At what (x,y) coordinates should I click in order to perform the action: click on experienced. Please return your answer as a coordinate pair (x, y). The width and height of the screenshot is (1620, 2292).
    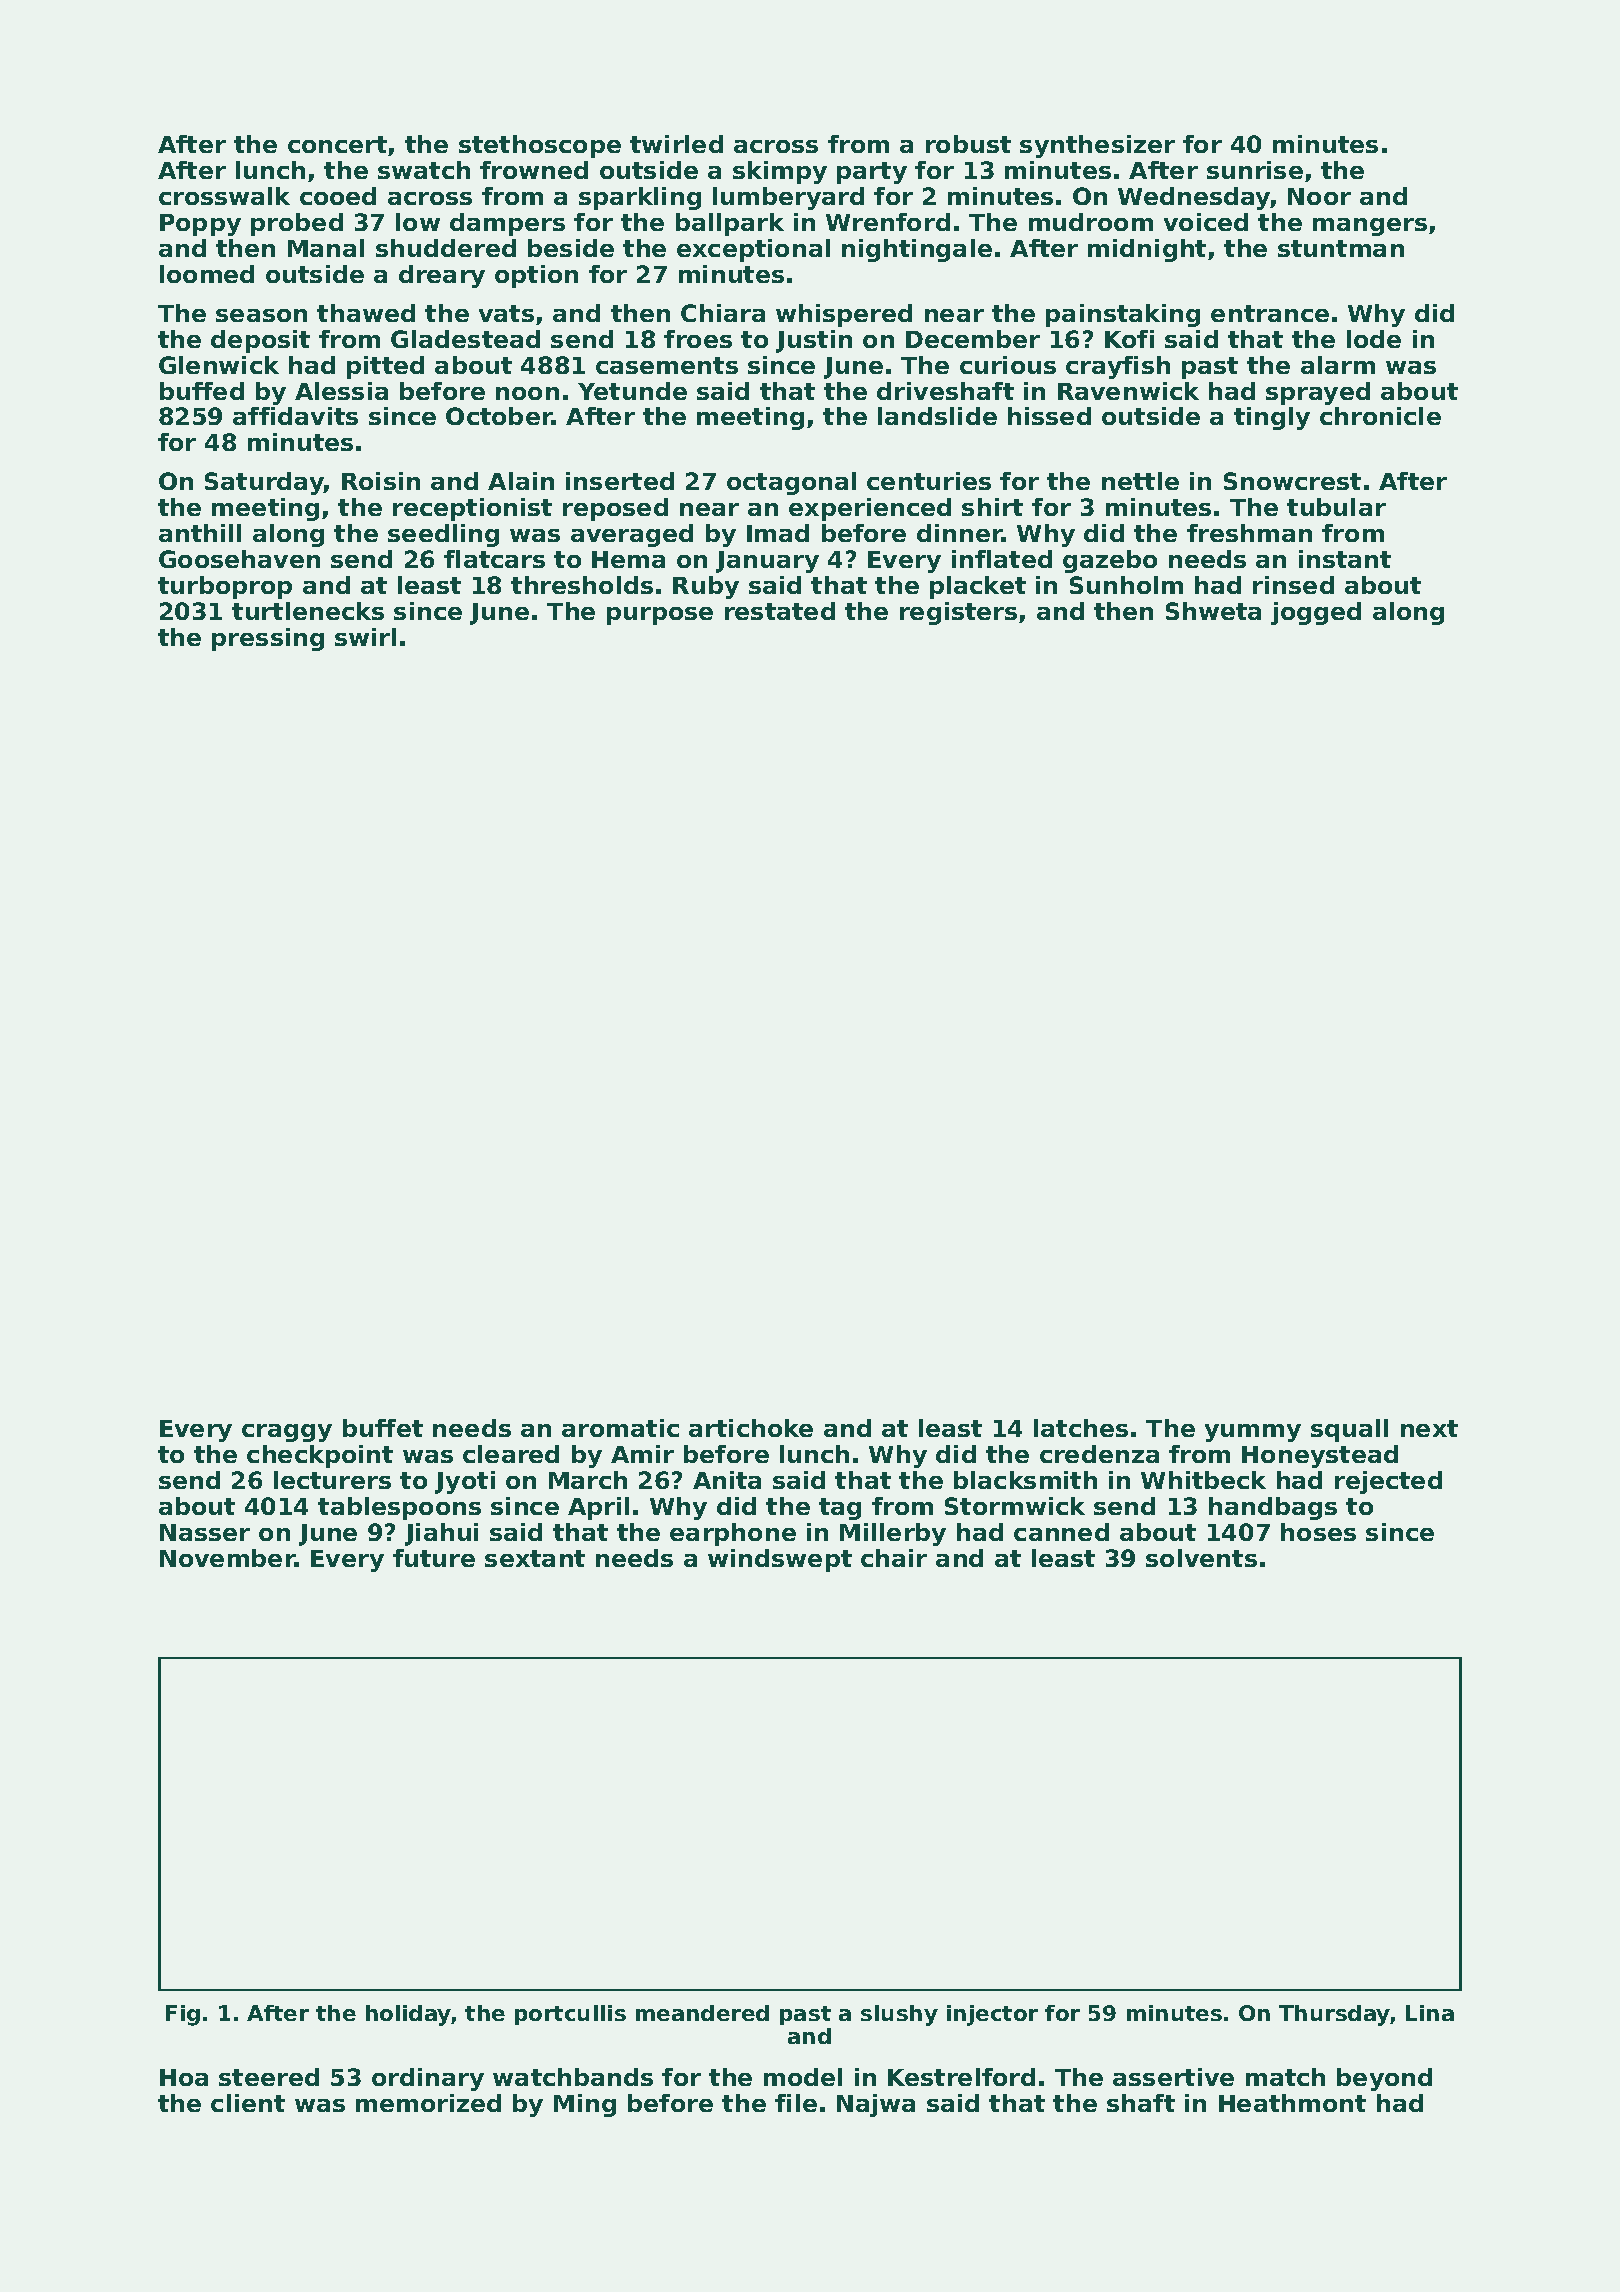
    Looking at the image, I should click on (870, 509).
